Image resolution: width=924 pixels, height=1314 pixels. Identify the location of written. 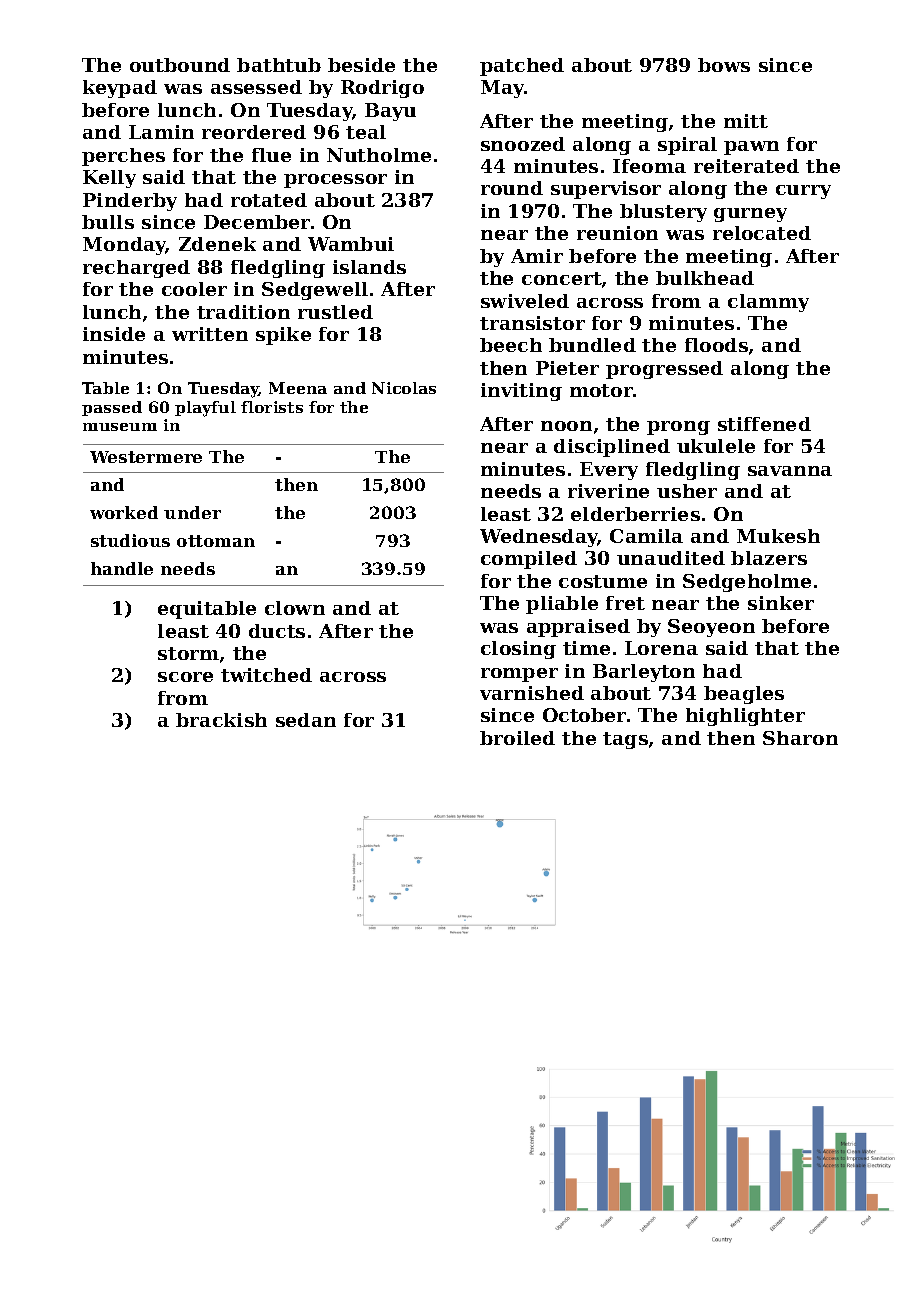
(210, 334).
